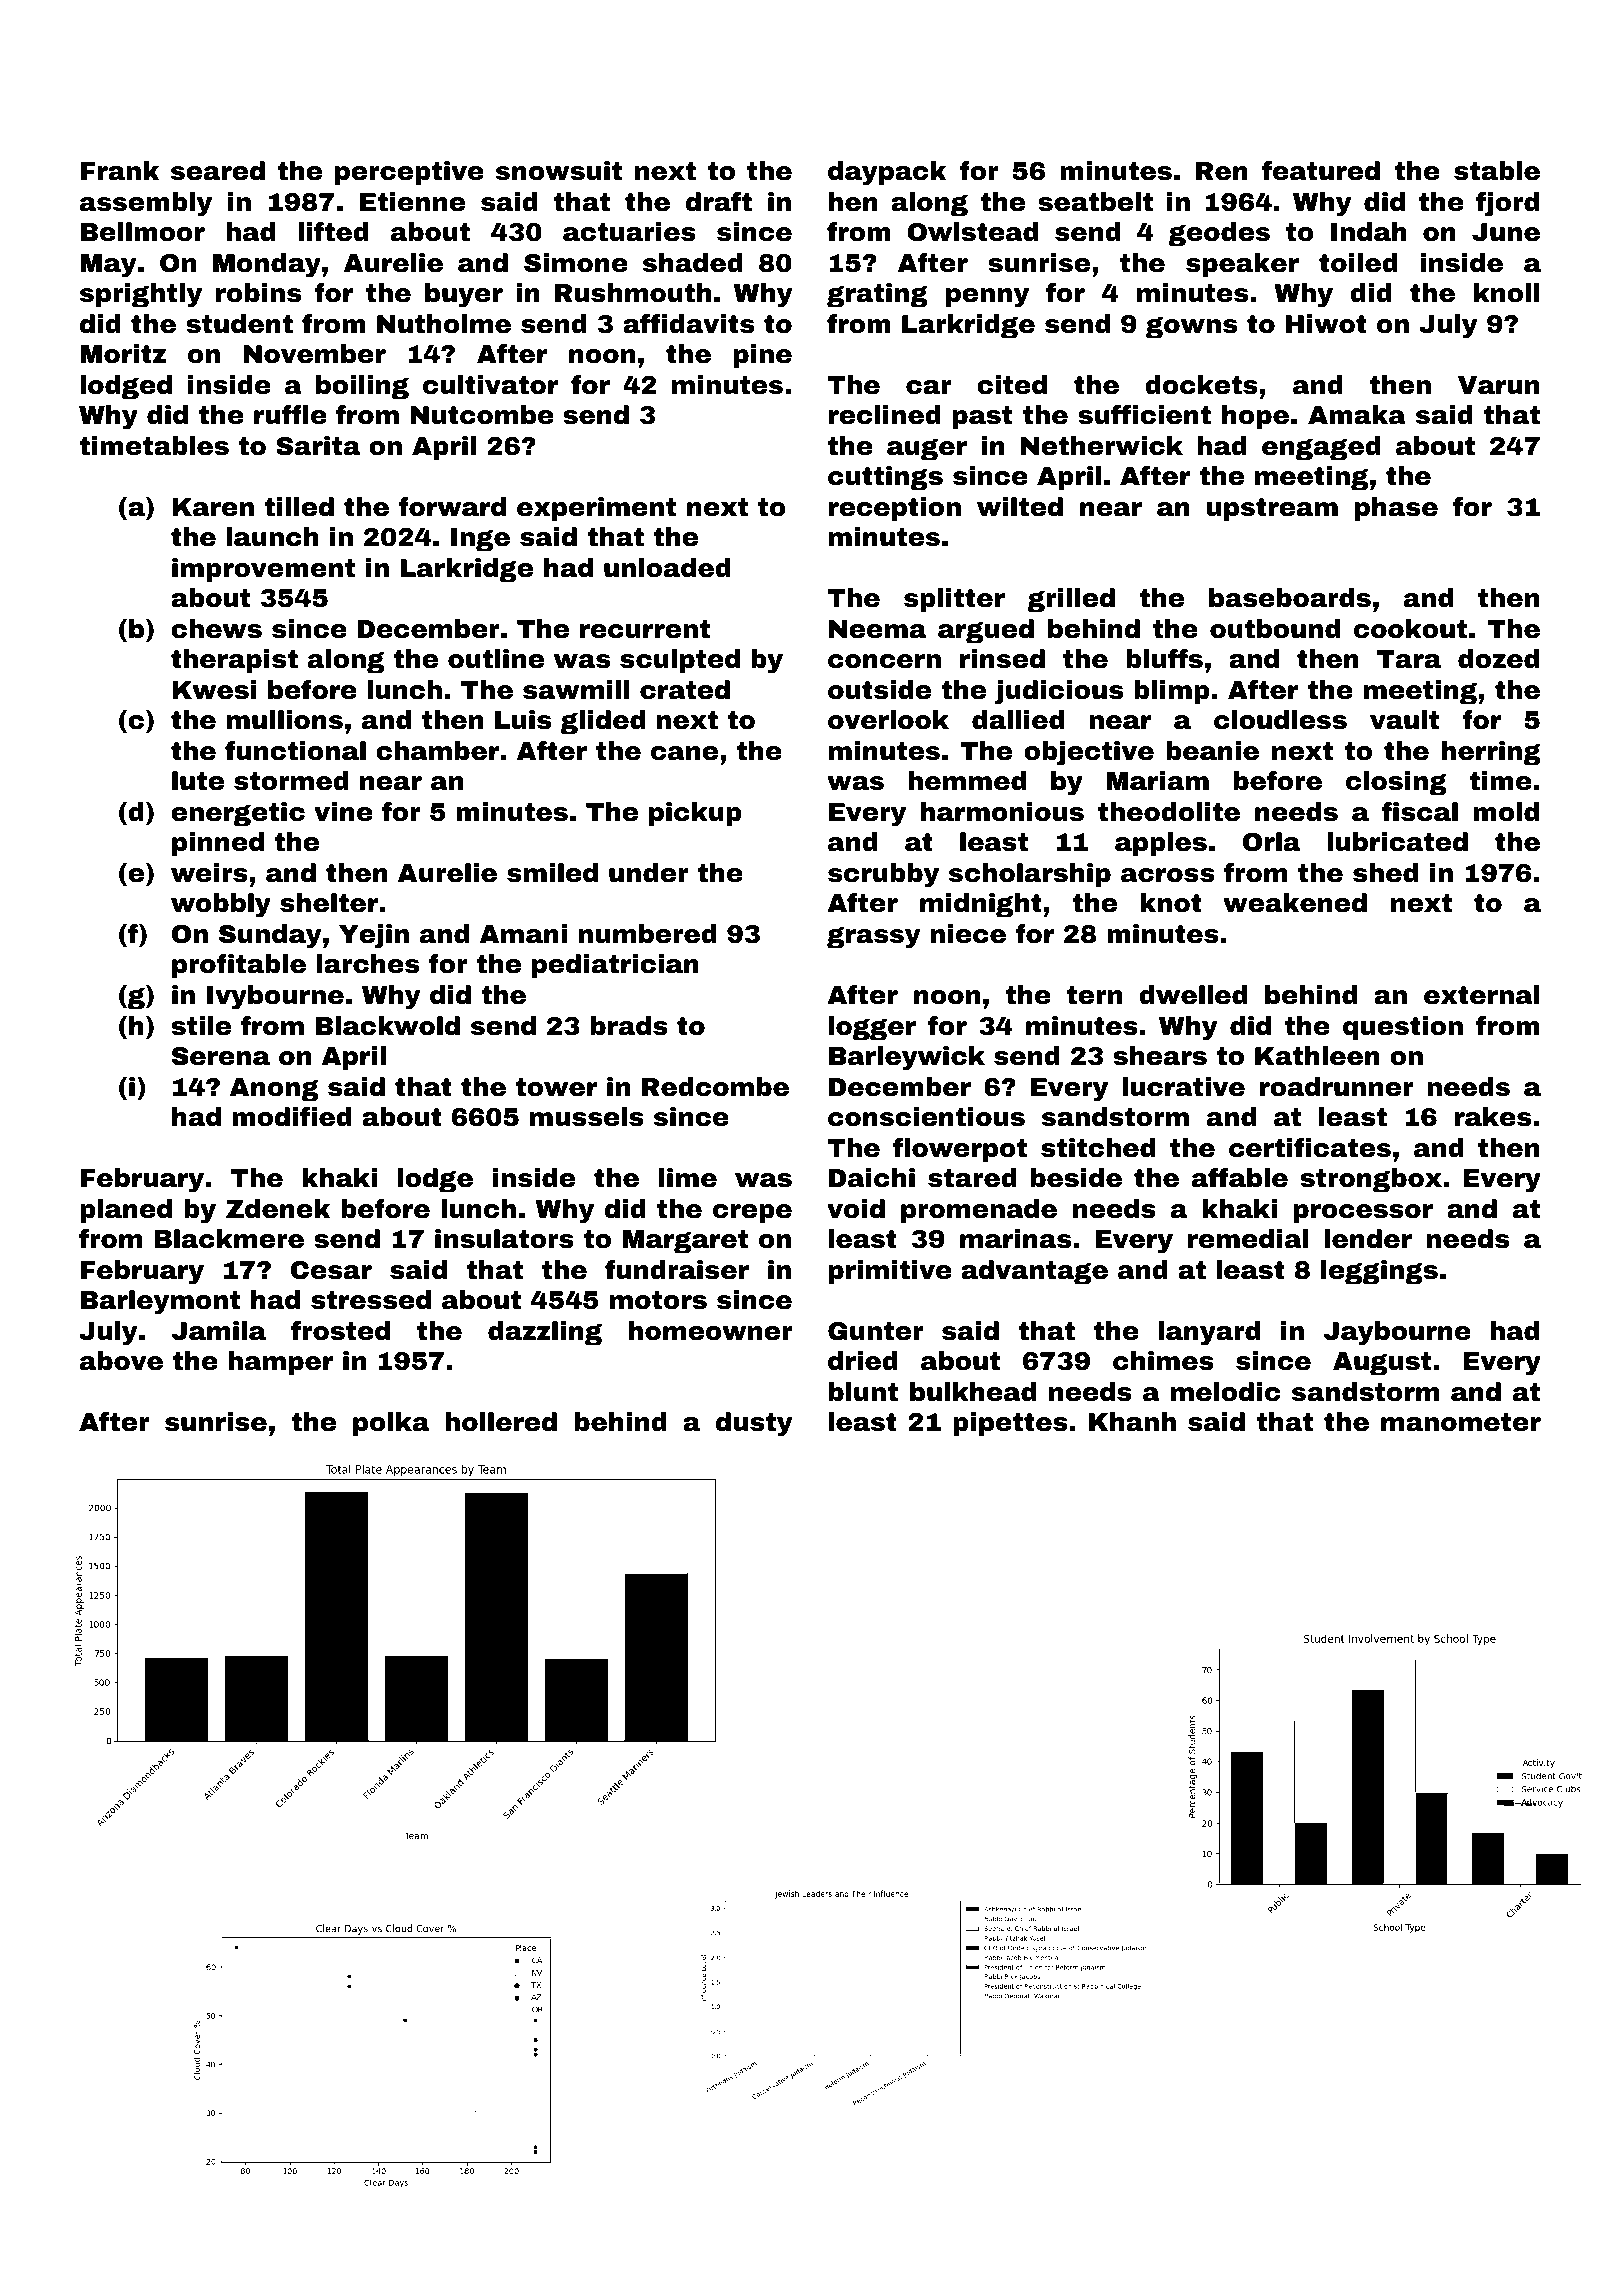 The width and height of the document is (1620, 2292). I want to click on insulators, so click(504, 1239).
